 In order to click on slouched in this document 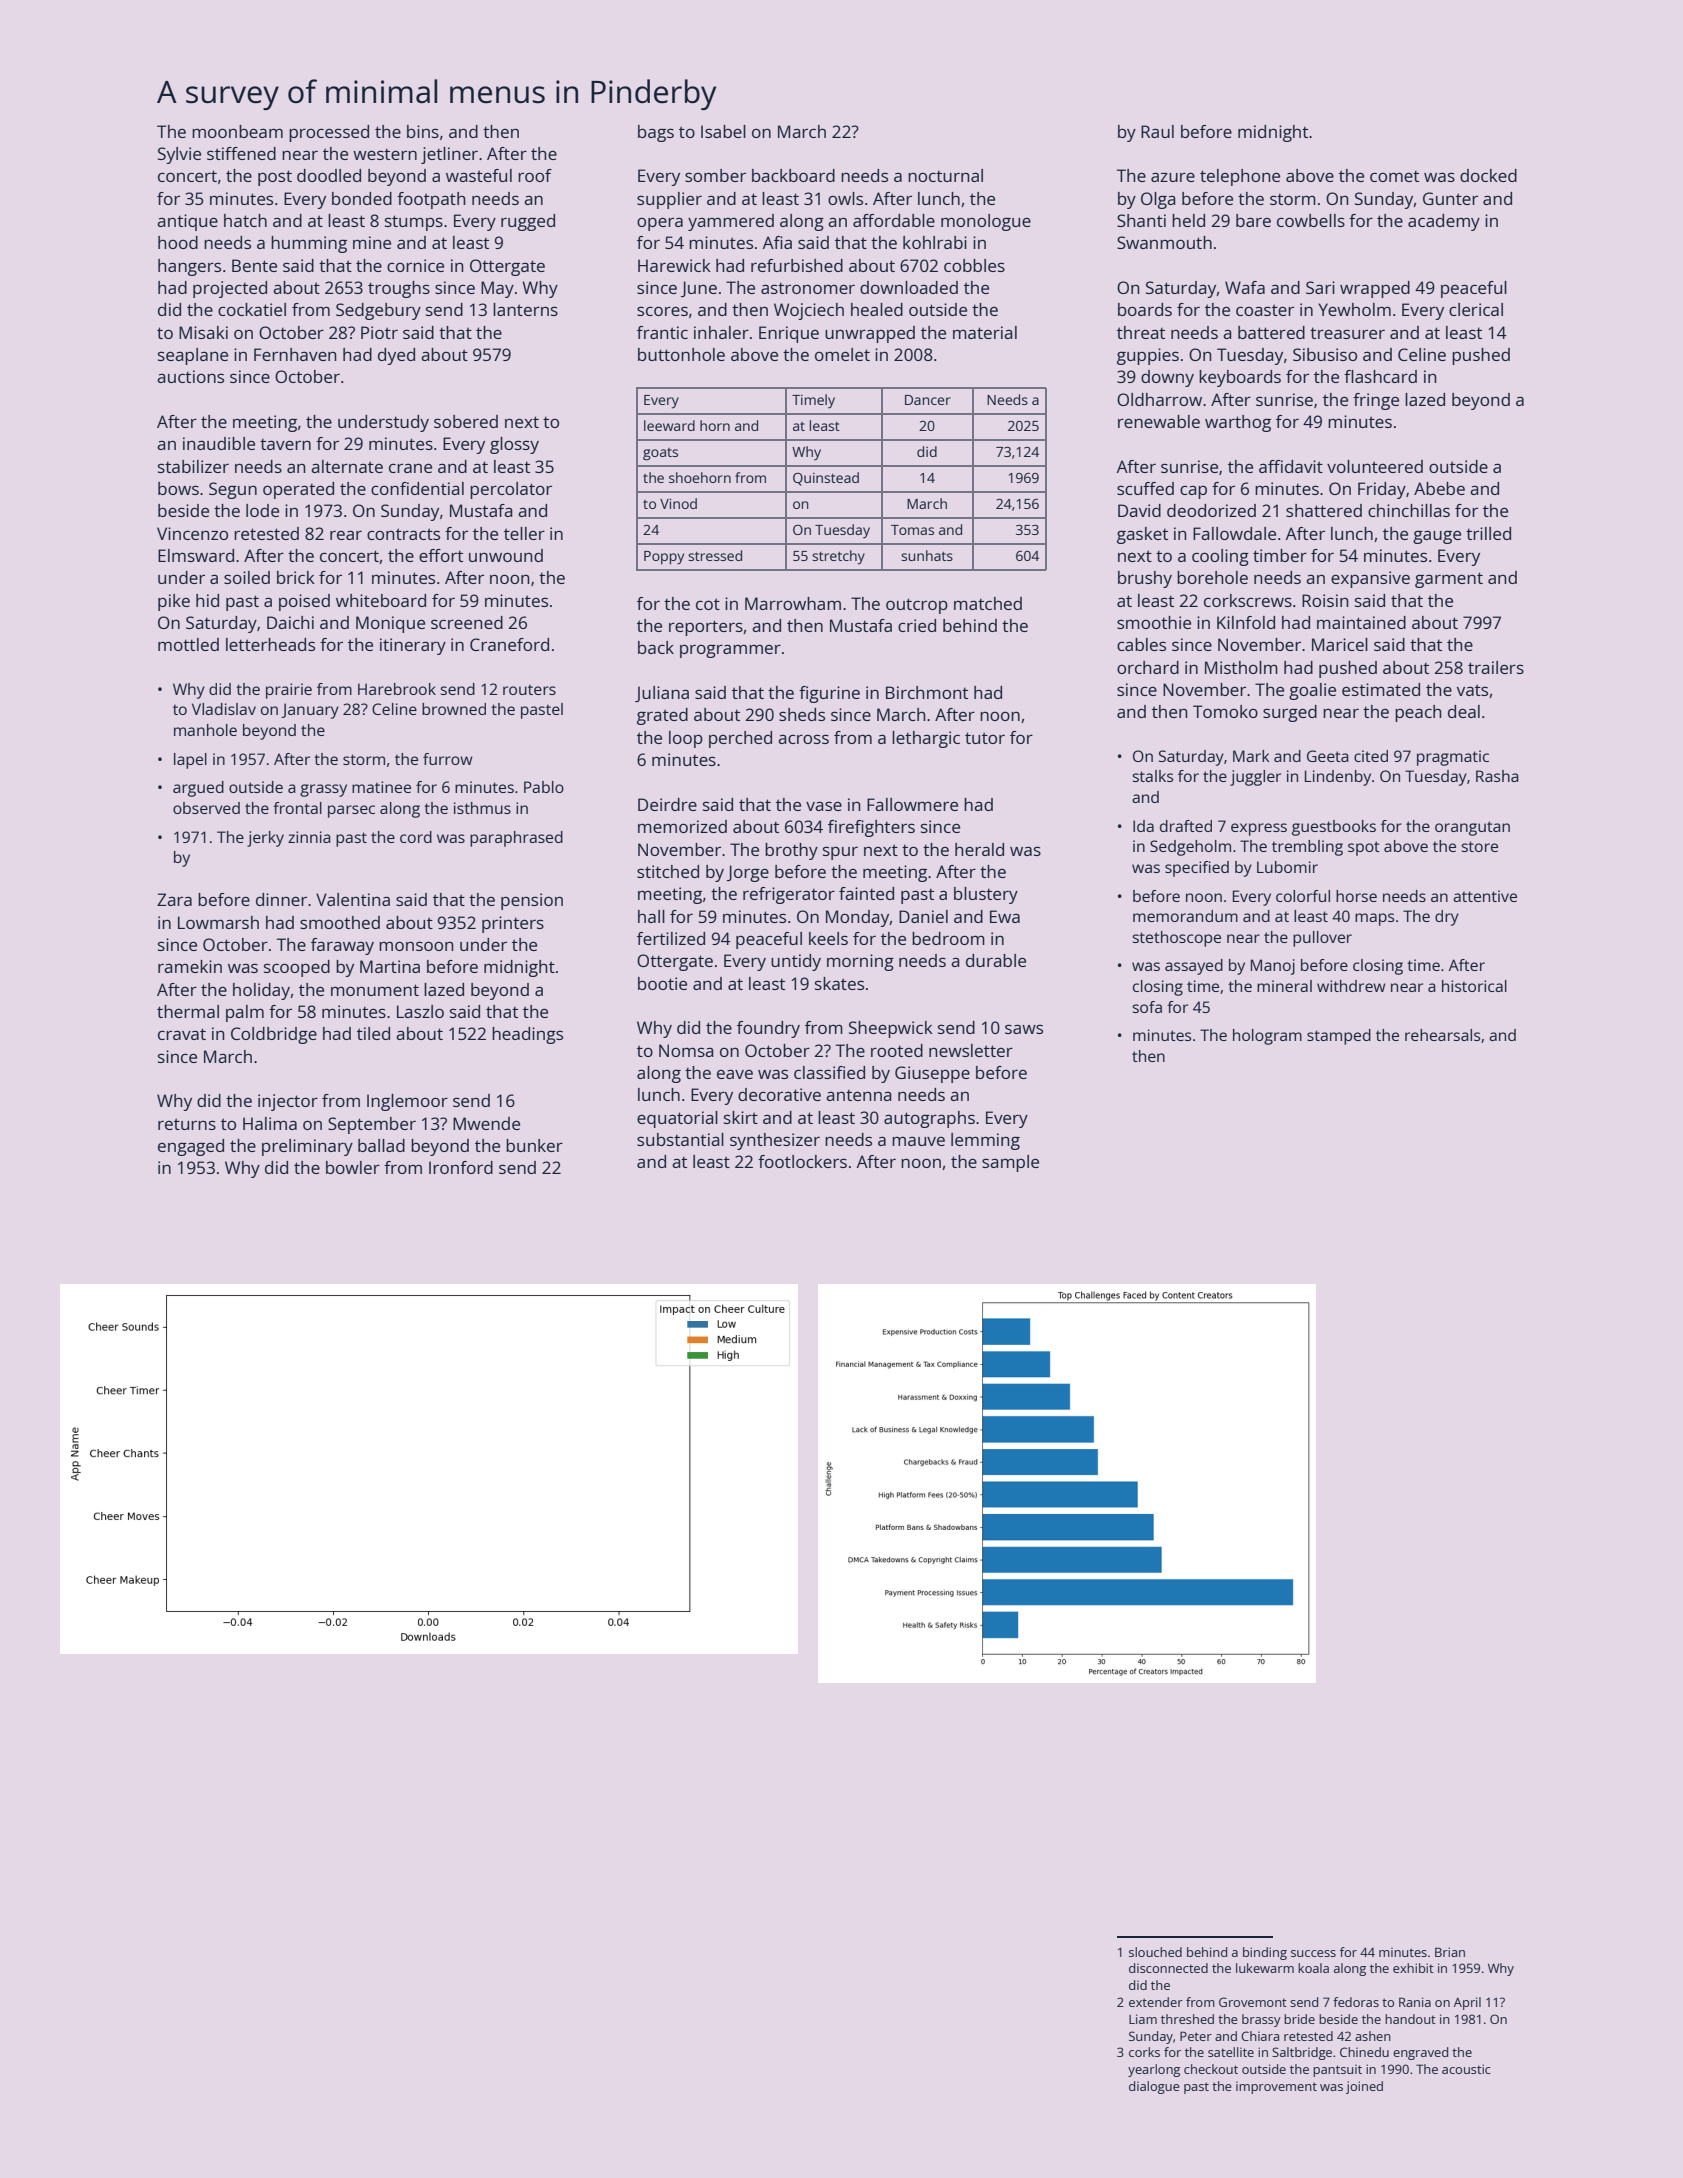, I will do `click(1155, 1952)`.
